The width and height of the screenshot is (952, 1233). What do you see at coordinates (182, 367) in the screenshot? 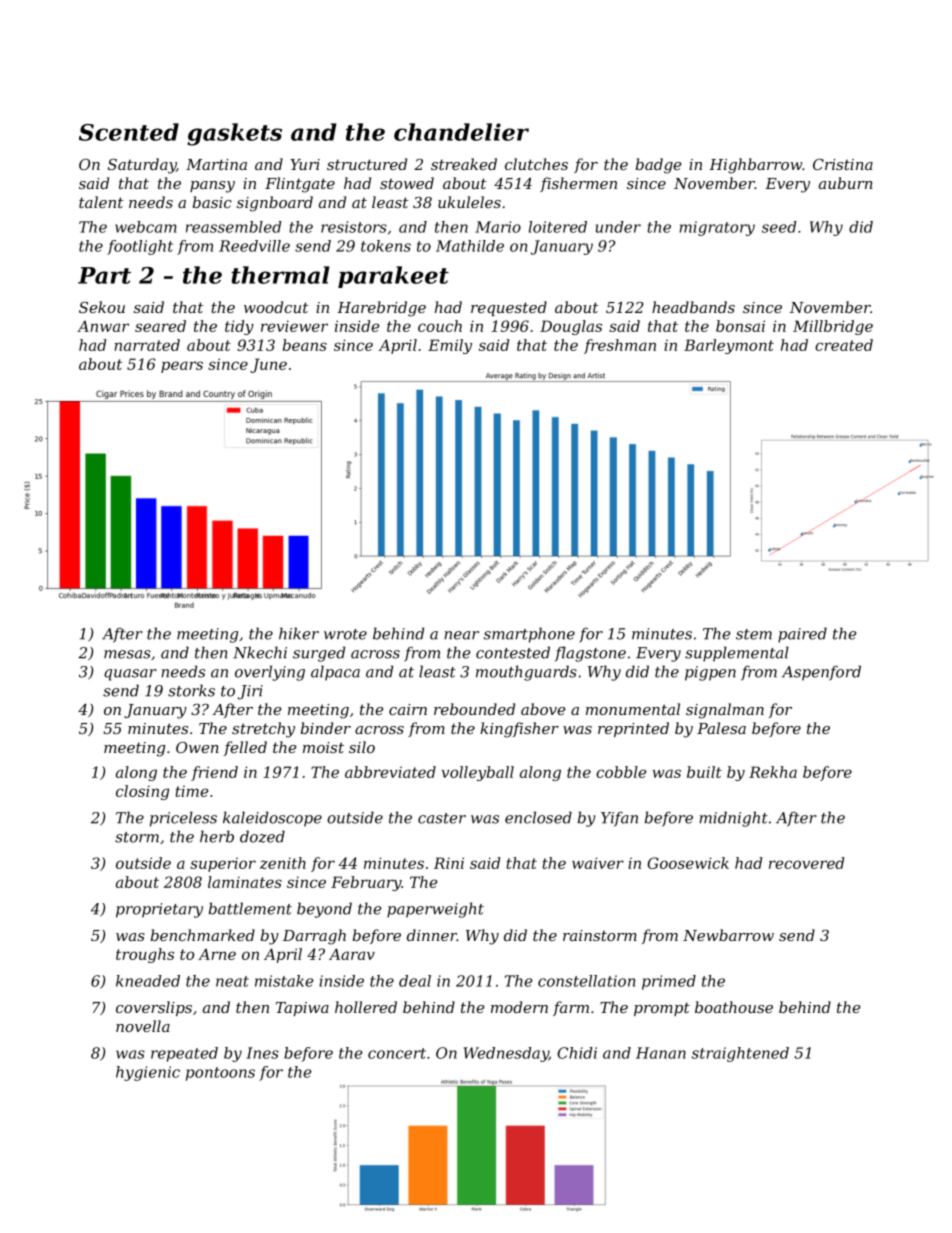
I see `pears` at bounding box center [182, 367].
